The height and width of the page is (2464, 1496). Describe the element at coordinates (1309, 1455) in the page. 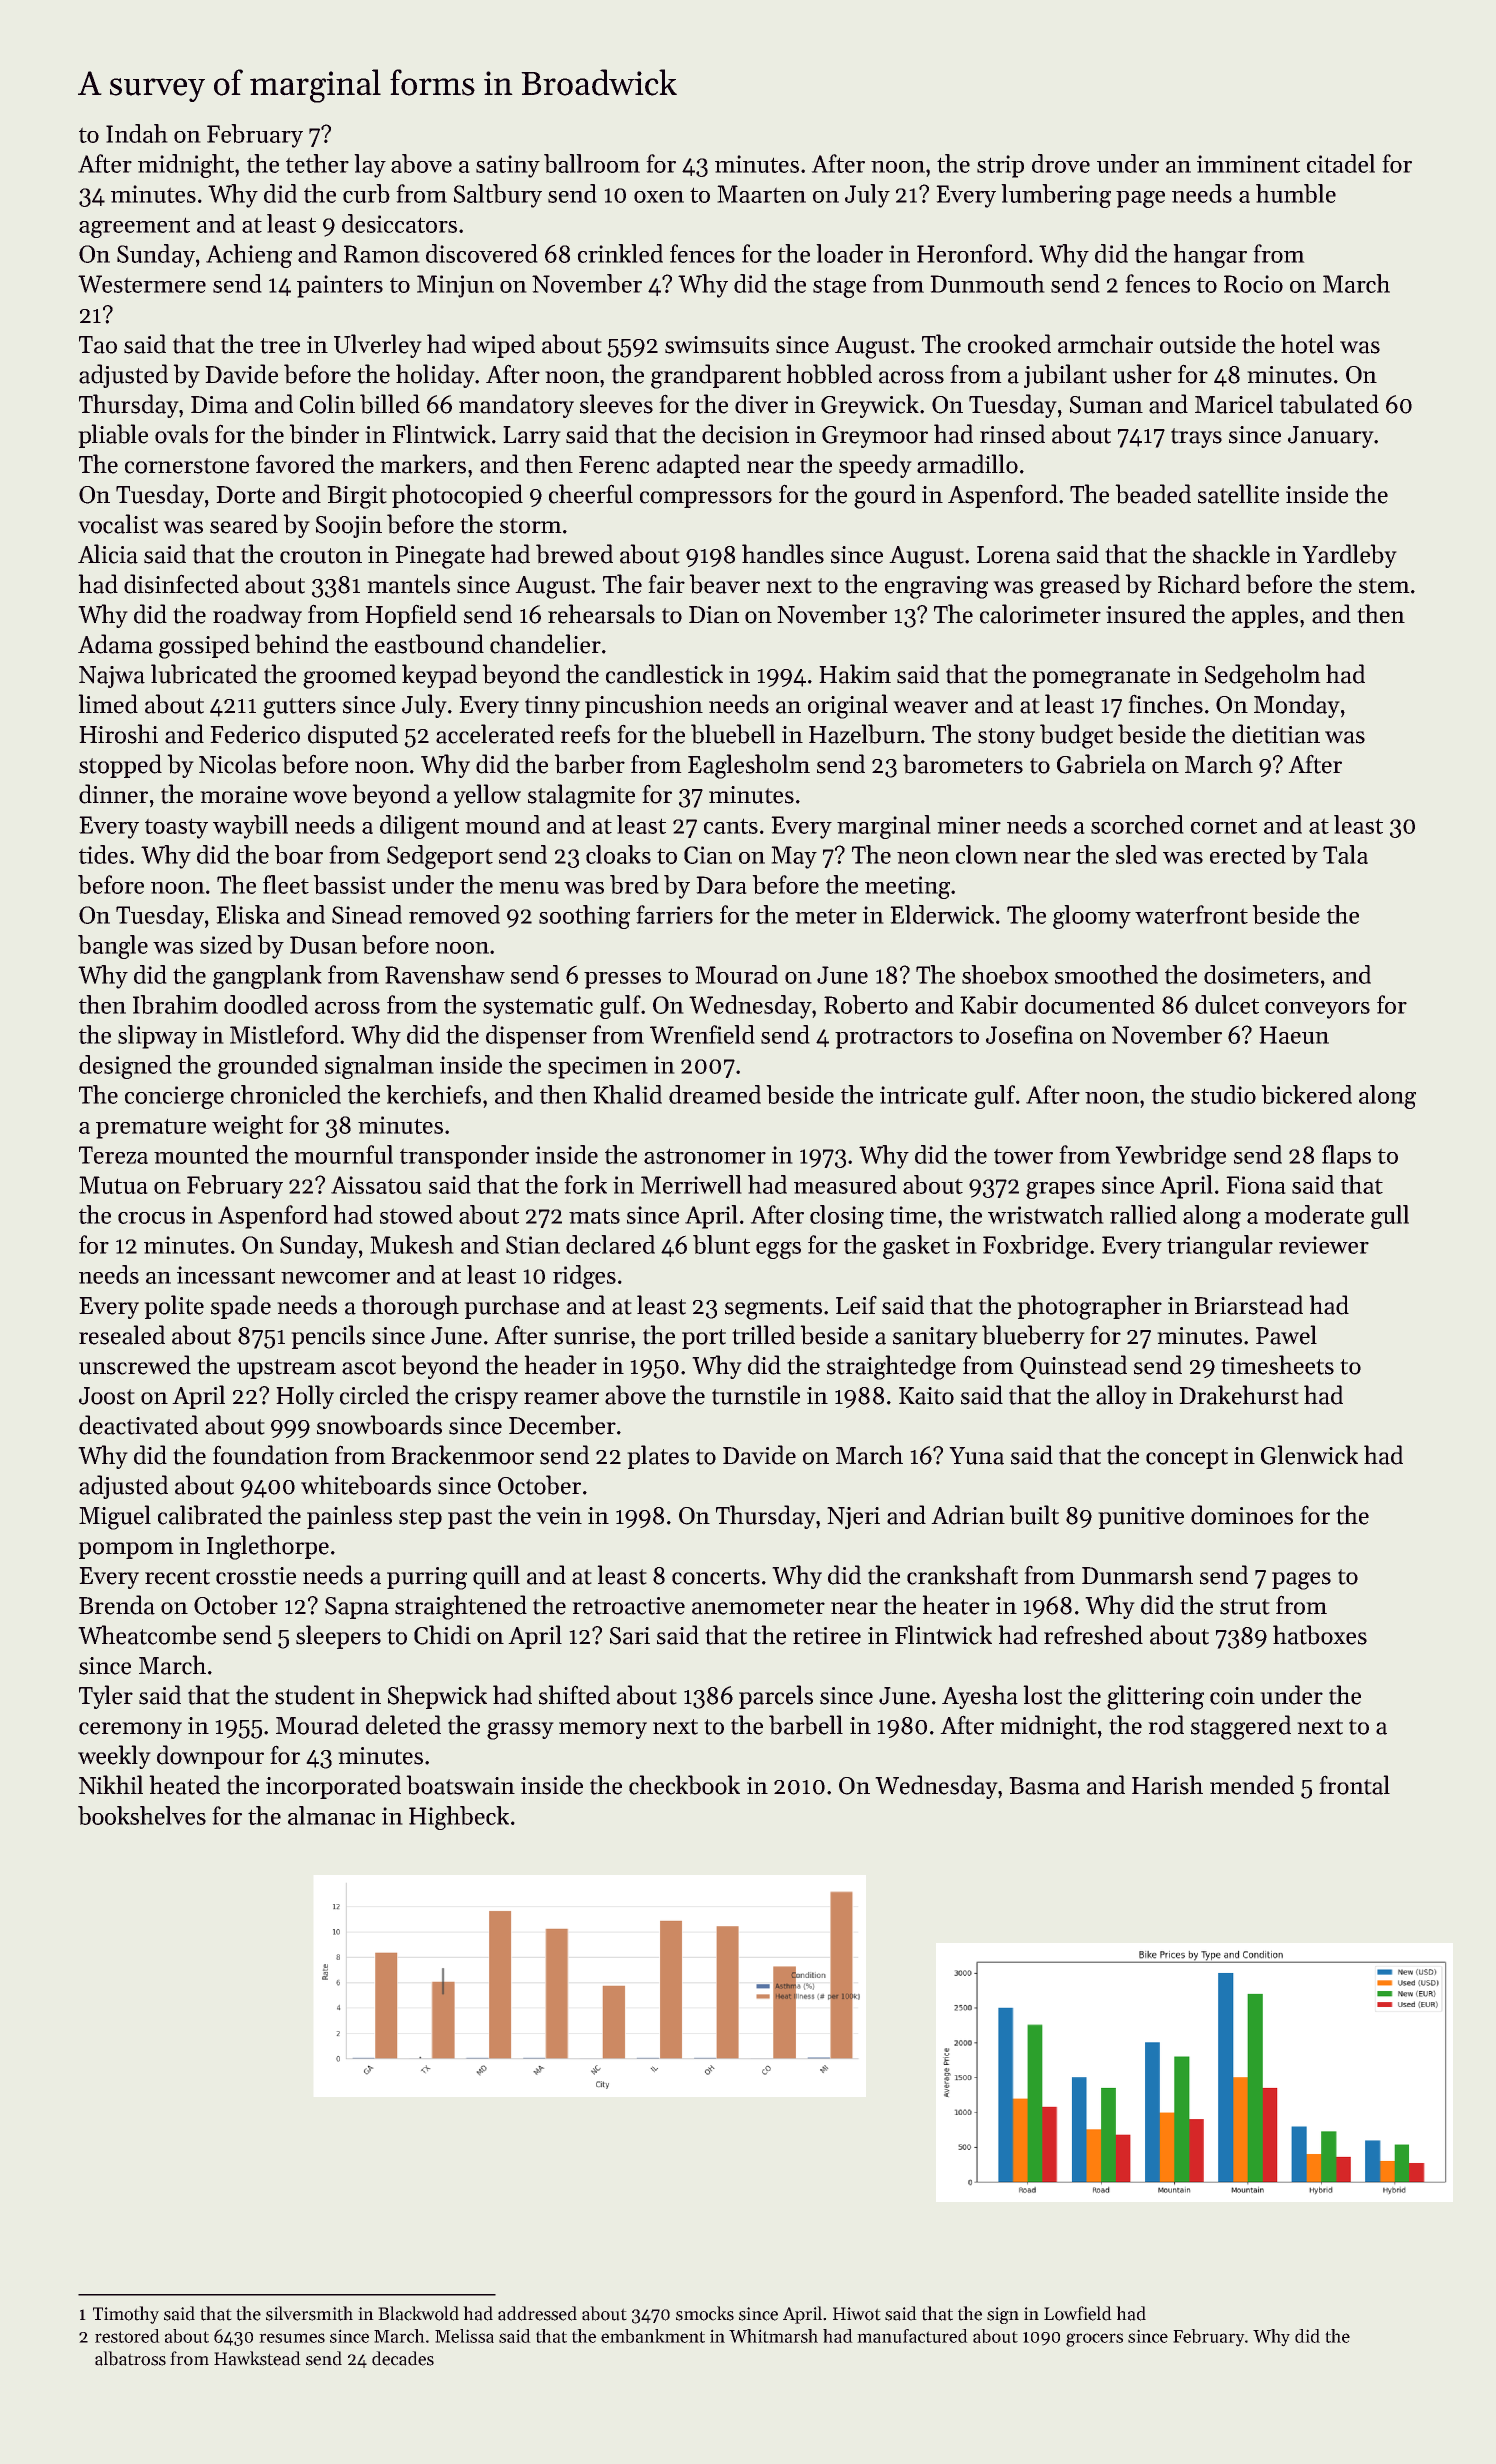

I see `Glenwick` at that location.
